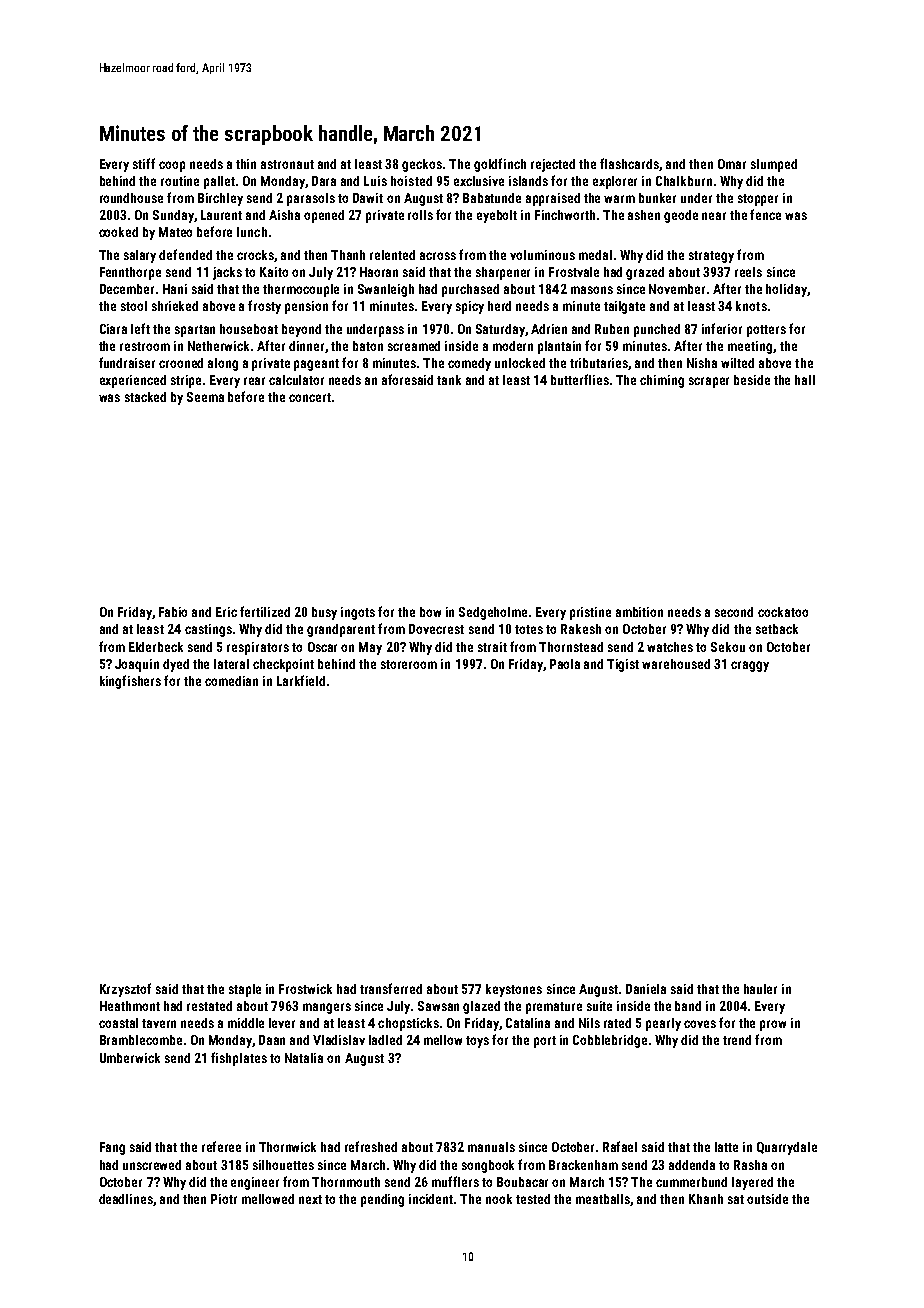 Image resolution: width=924 pixels, height=1308 pixels. What do you see at coordinates (662, 381) in the image?
I see `chiming` at bounding box center [662, 381].
